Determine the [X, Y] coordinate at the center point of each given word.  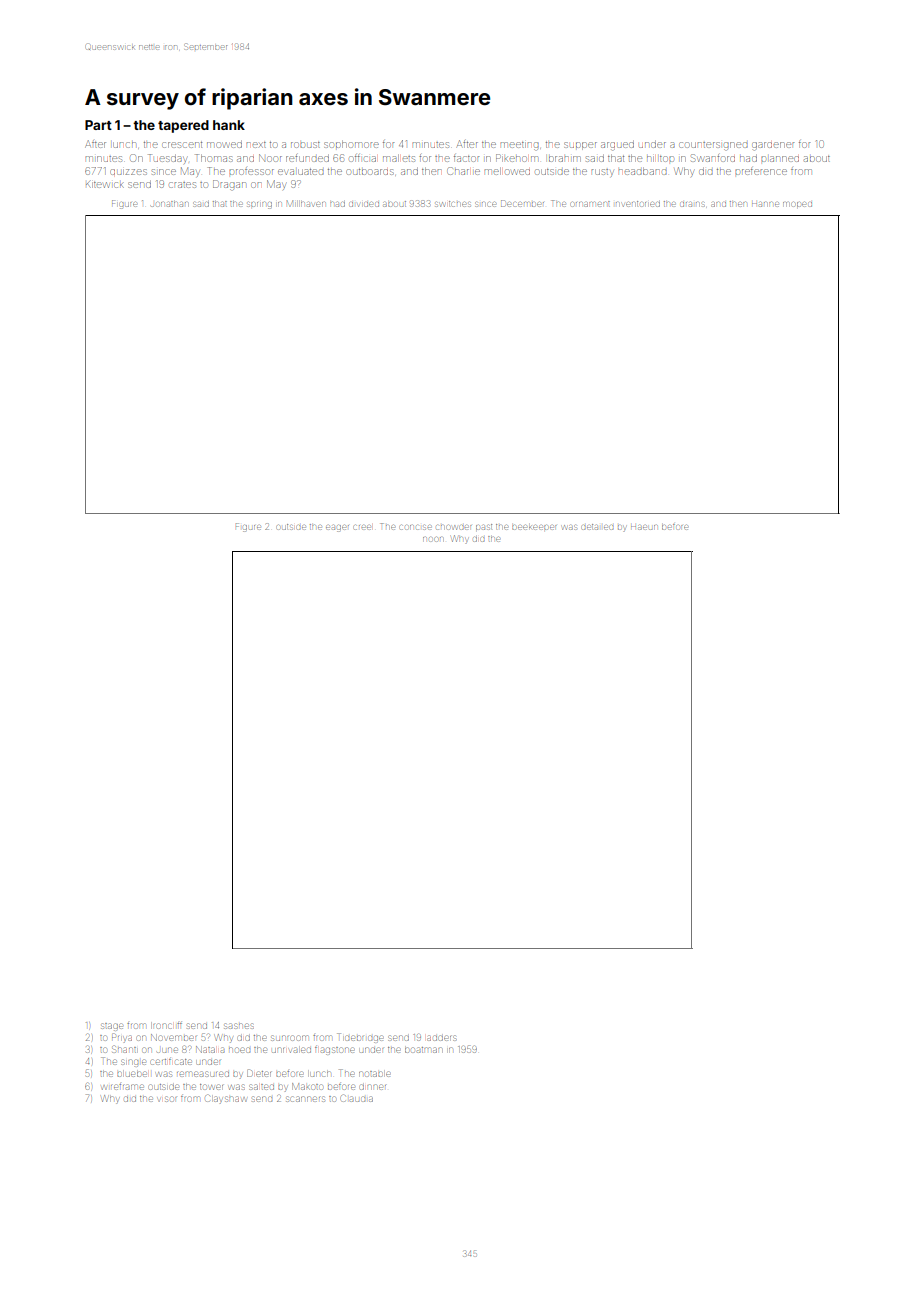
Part [98, 125]
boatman [423, 1050]
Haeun [644, 527]
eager [337, 528]
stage [112, 1027]
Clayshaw [226, 1099]
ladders [441, 1038]
